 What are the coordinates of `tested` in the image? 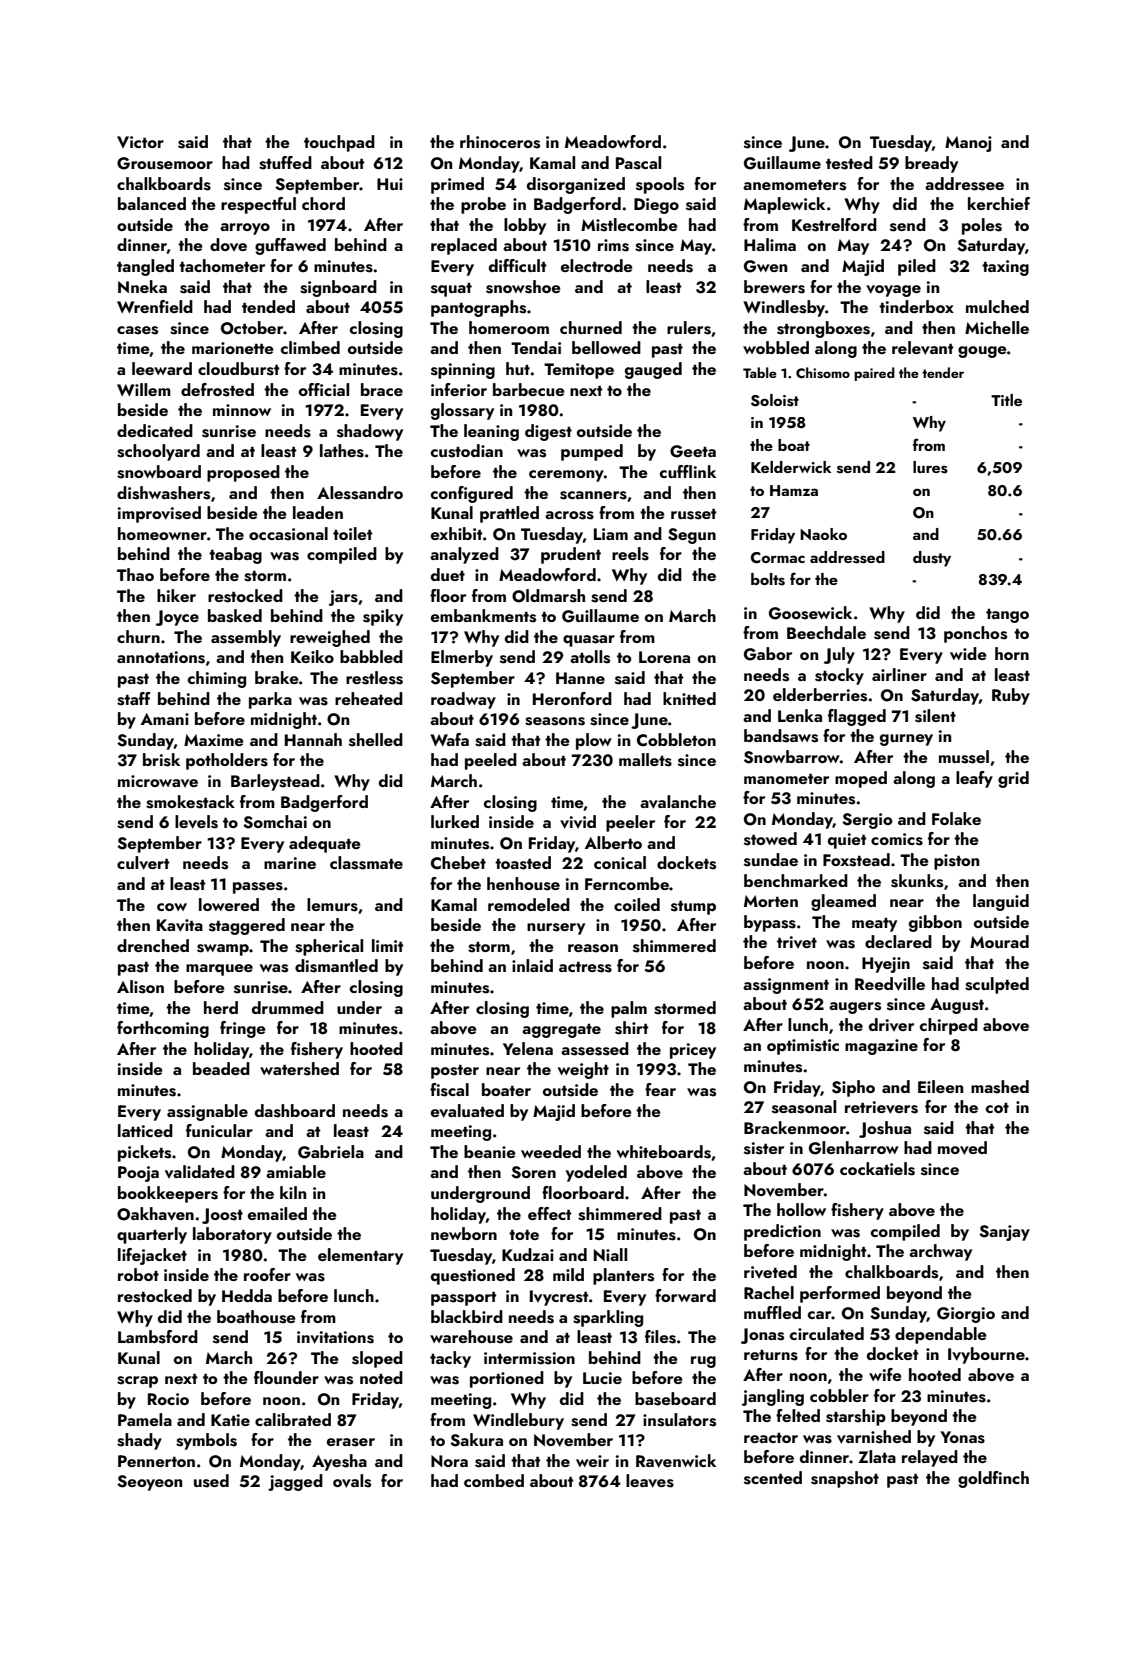 It's located at (849, 163).
